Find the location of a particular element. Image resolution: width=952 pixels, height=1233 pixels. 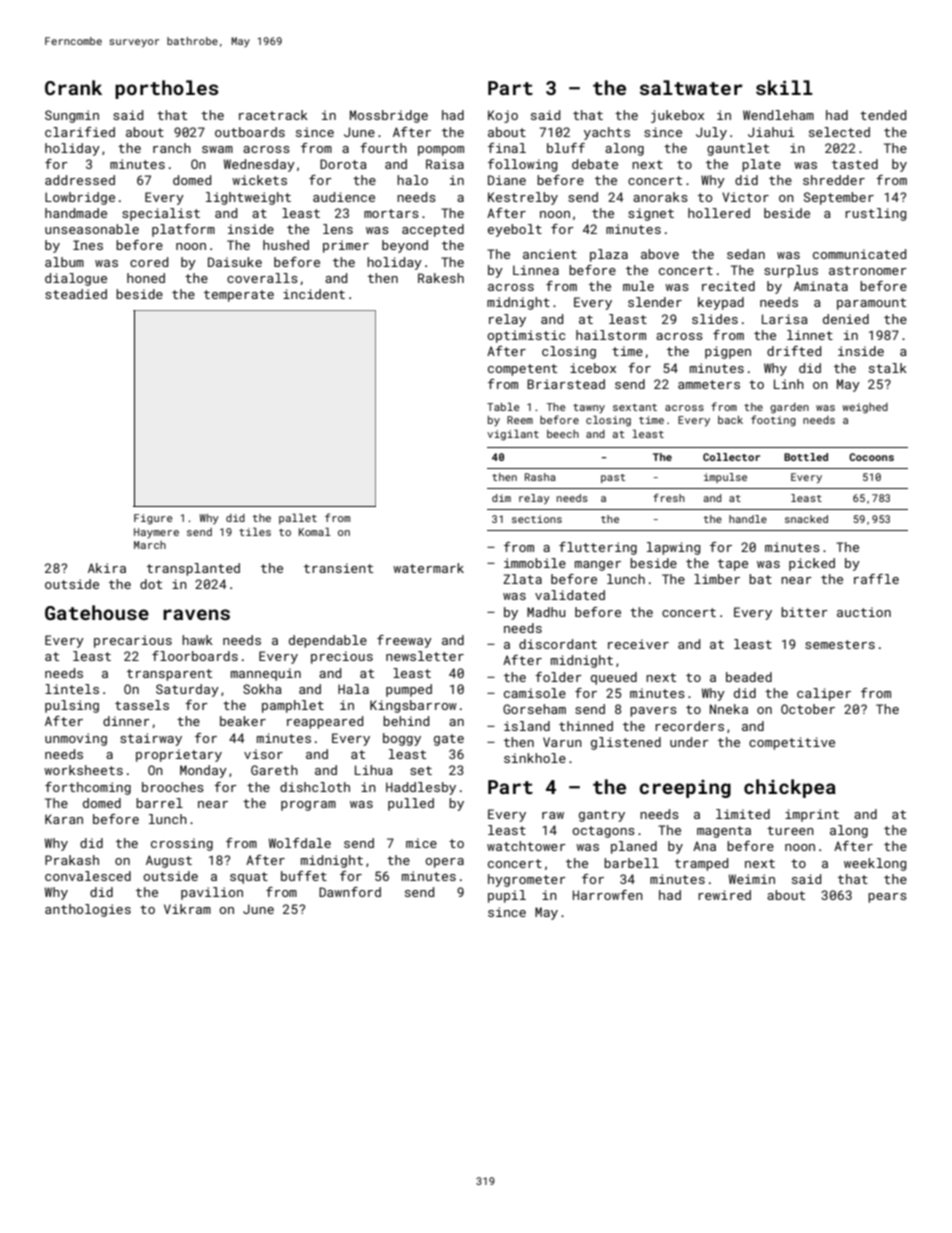

Gareth is located at coordinates (274, 770).
